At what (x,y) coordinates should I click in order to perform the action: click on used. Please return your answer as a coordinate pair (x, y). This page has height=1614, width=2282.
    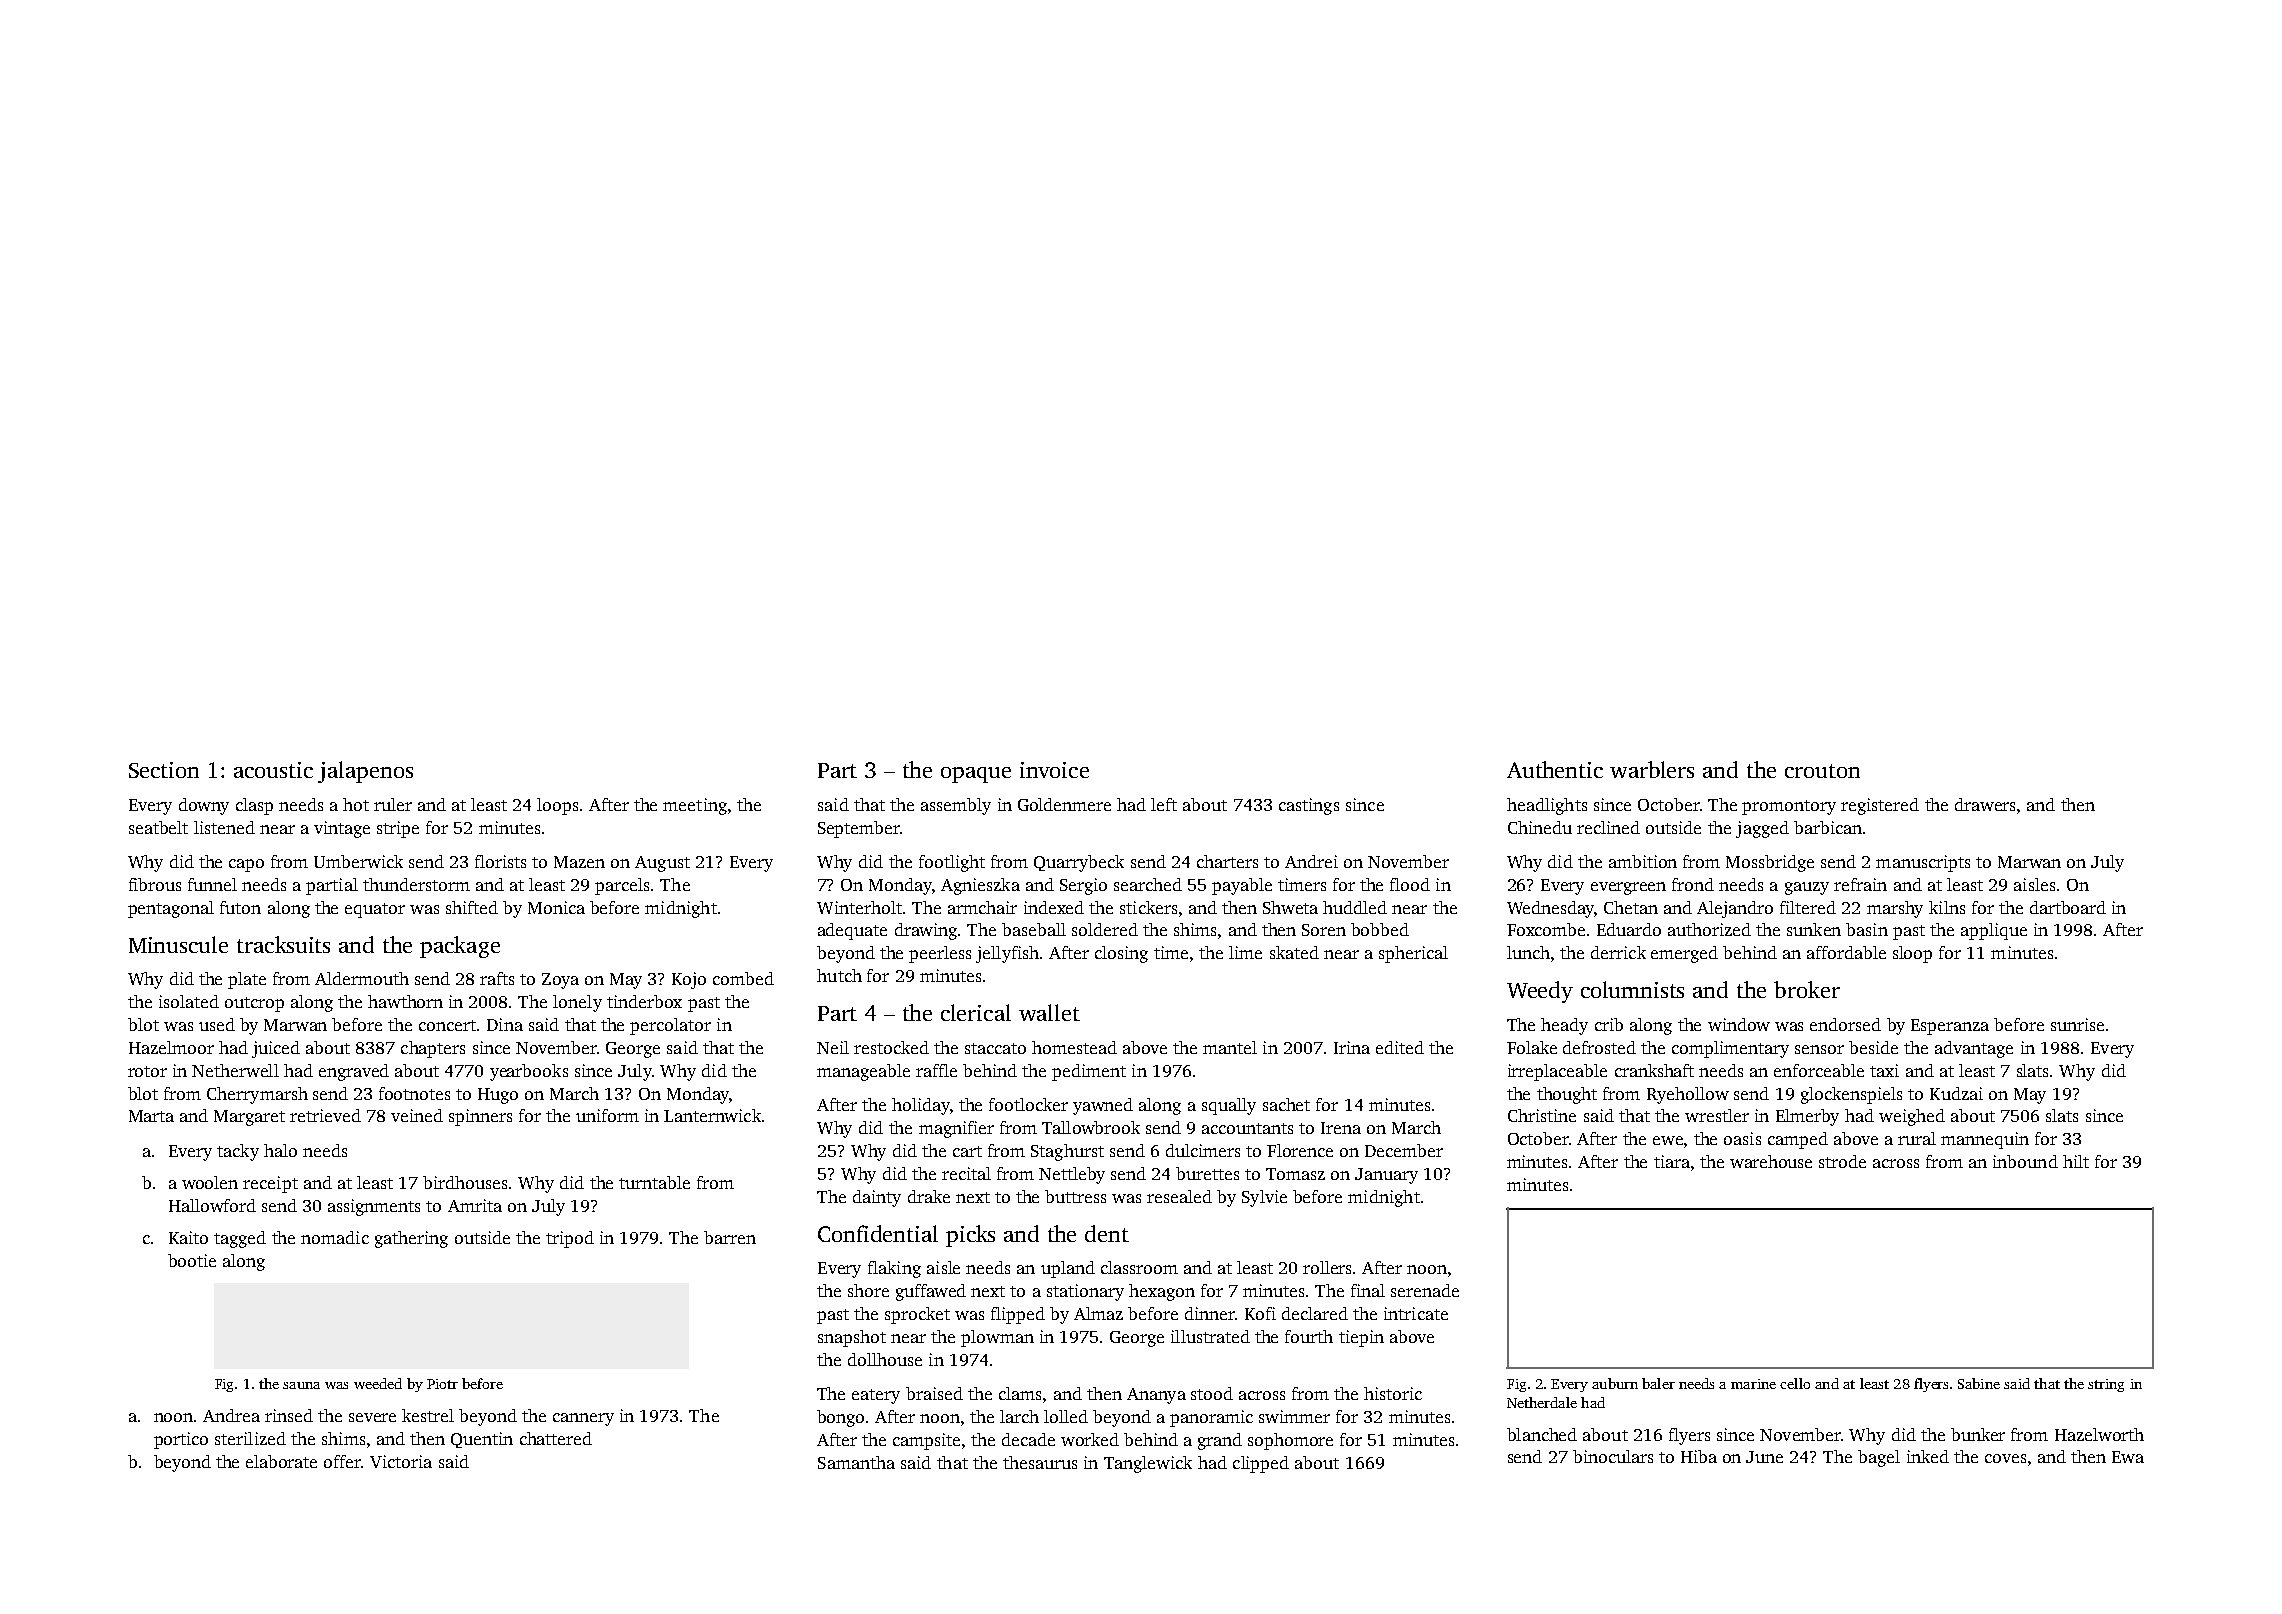
    Looking at the image, I should click on (217, 1024).
